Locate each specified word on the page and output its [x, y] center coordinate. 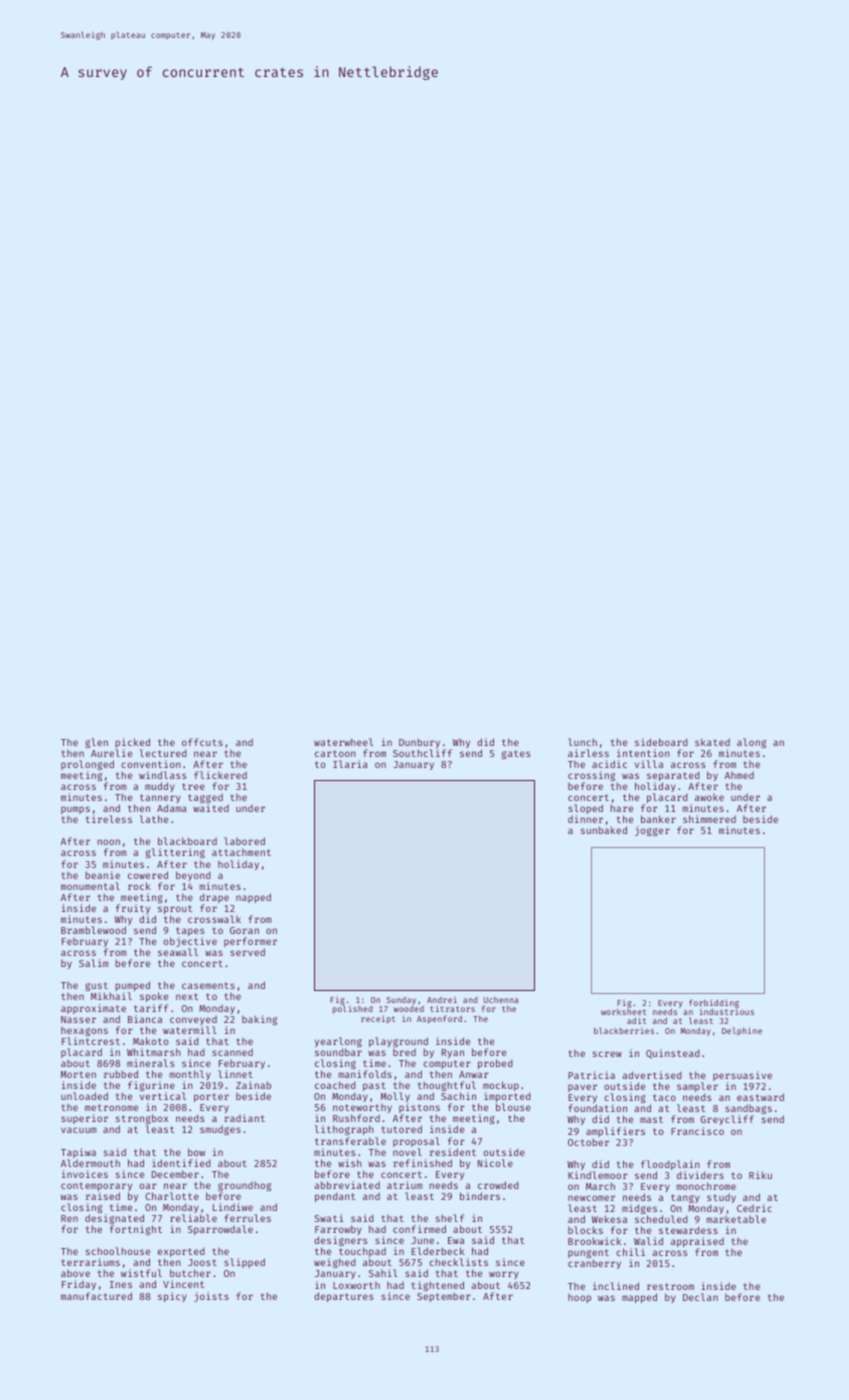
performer [250, 942]
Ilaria [350, 764]
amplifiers [615, 1132]
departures [343, 1297]
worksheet [623, 1012]
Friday [79, 1285]
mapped [639, 1298]
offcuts [202, 742]
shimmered [709, 819]
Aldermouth [90, 1163]
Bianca [145, 1019]
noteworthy [362, 1109]
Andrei [442, 999]
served [247, 952]
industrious [726, 1011]
